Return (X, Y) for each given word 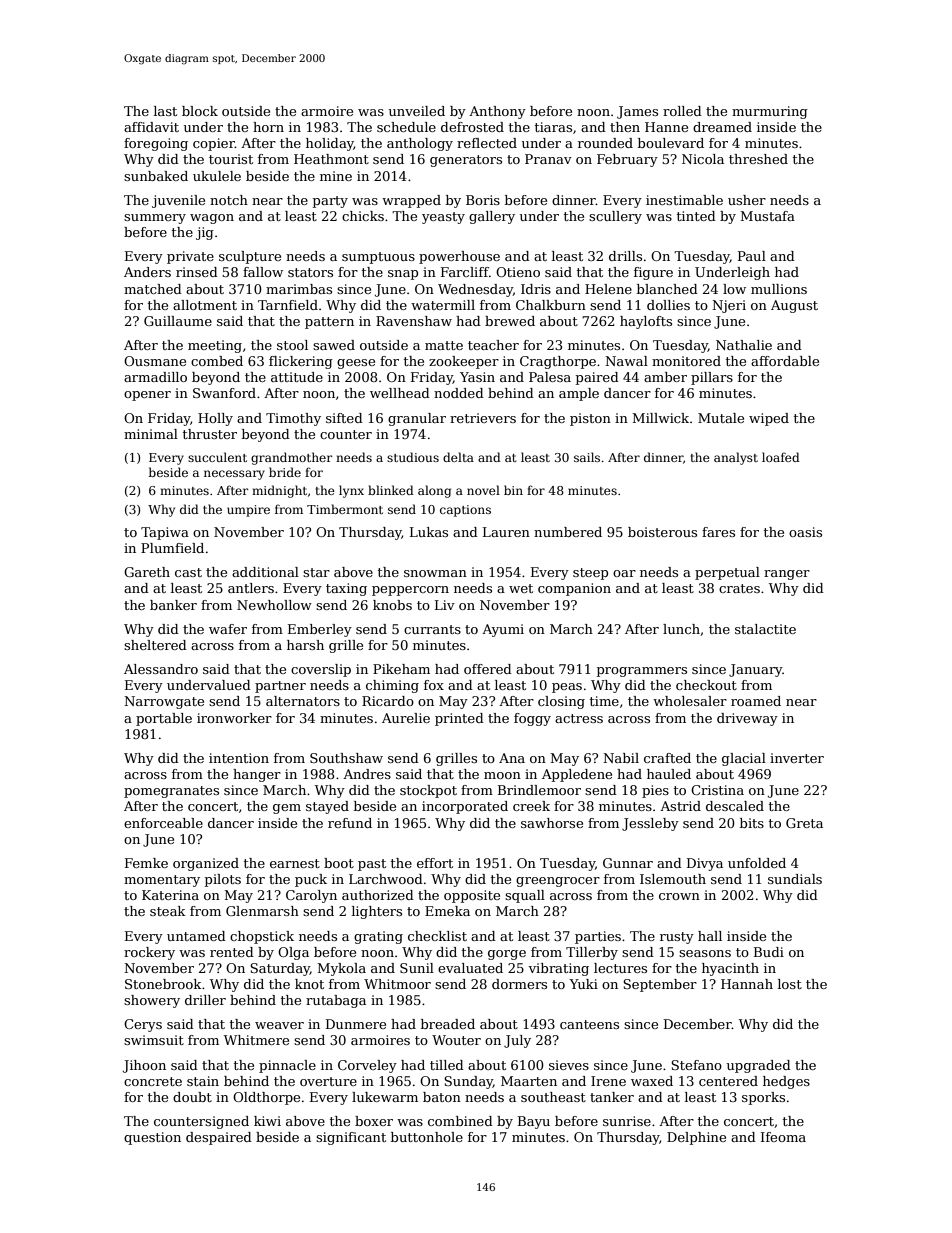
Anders (147, 272)
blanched (667, 289)
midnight (279, 491)
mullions (779, 289)
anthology (420, 144)
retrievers (483, 418)
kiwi (267, 1121)
